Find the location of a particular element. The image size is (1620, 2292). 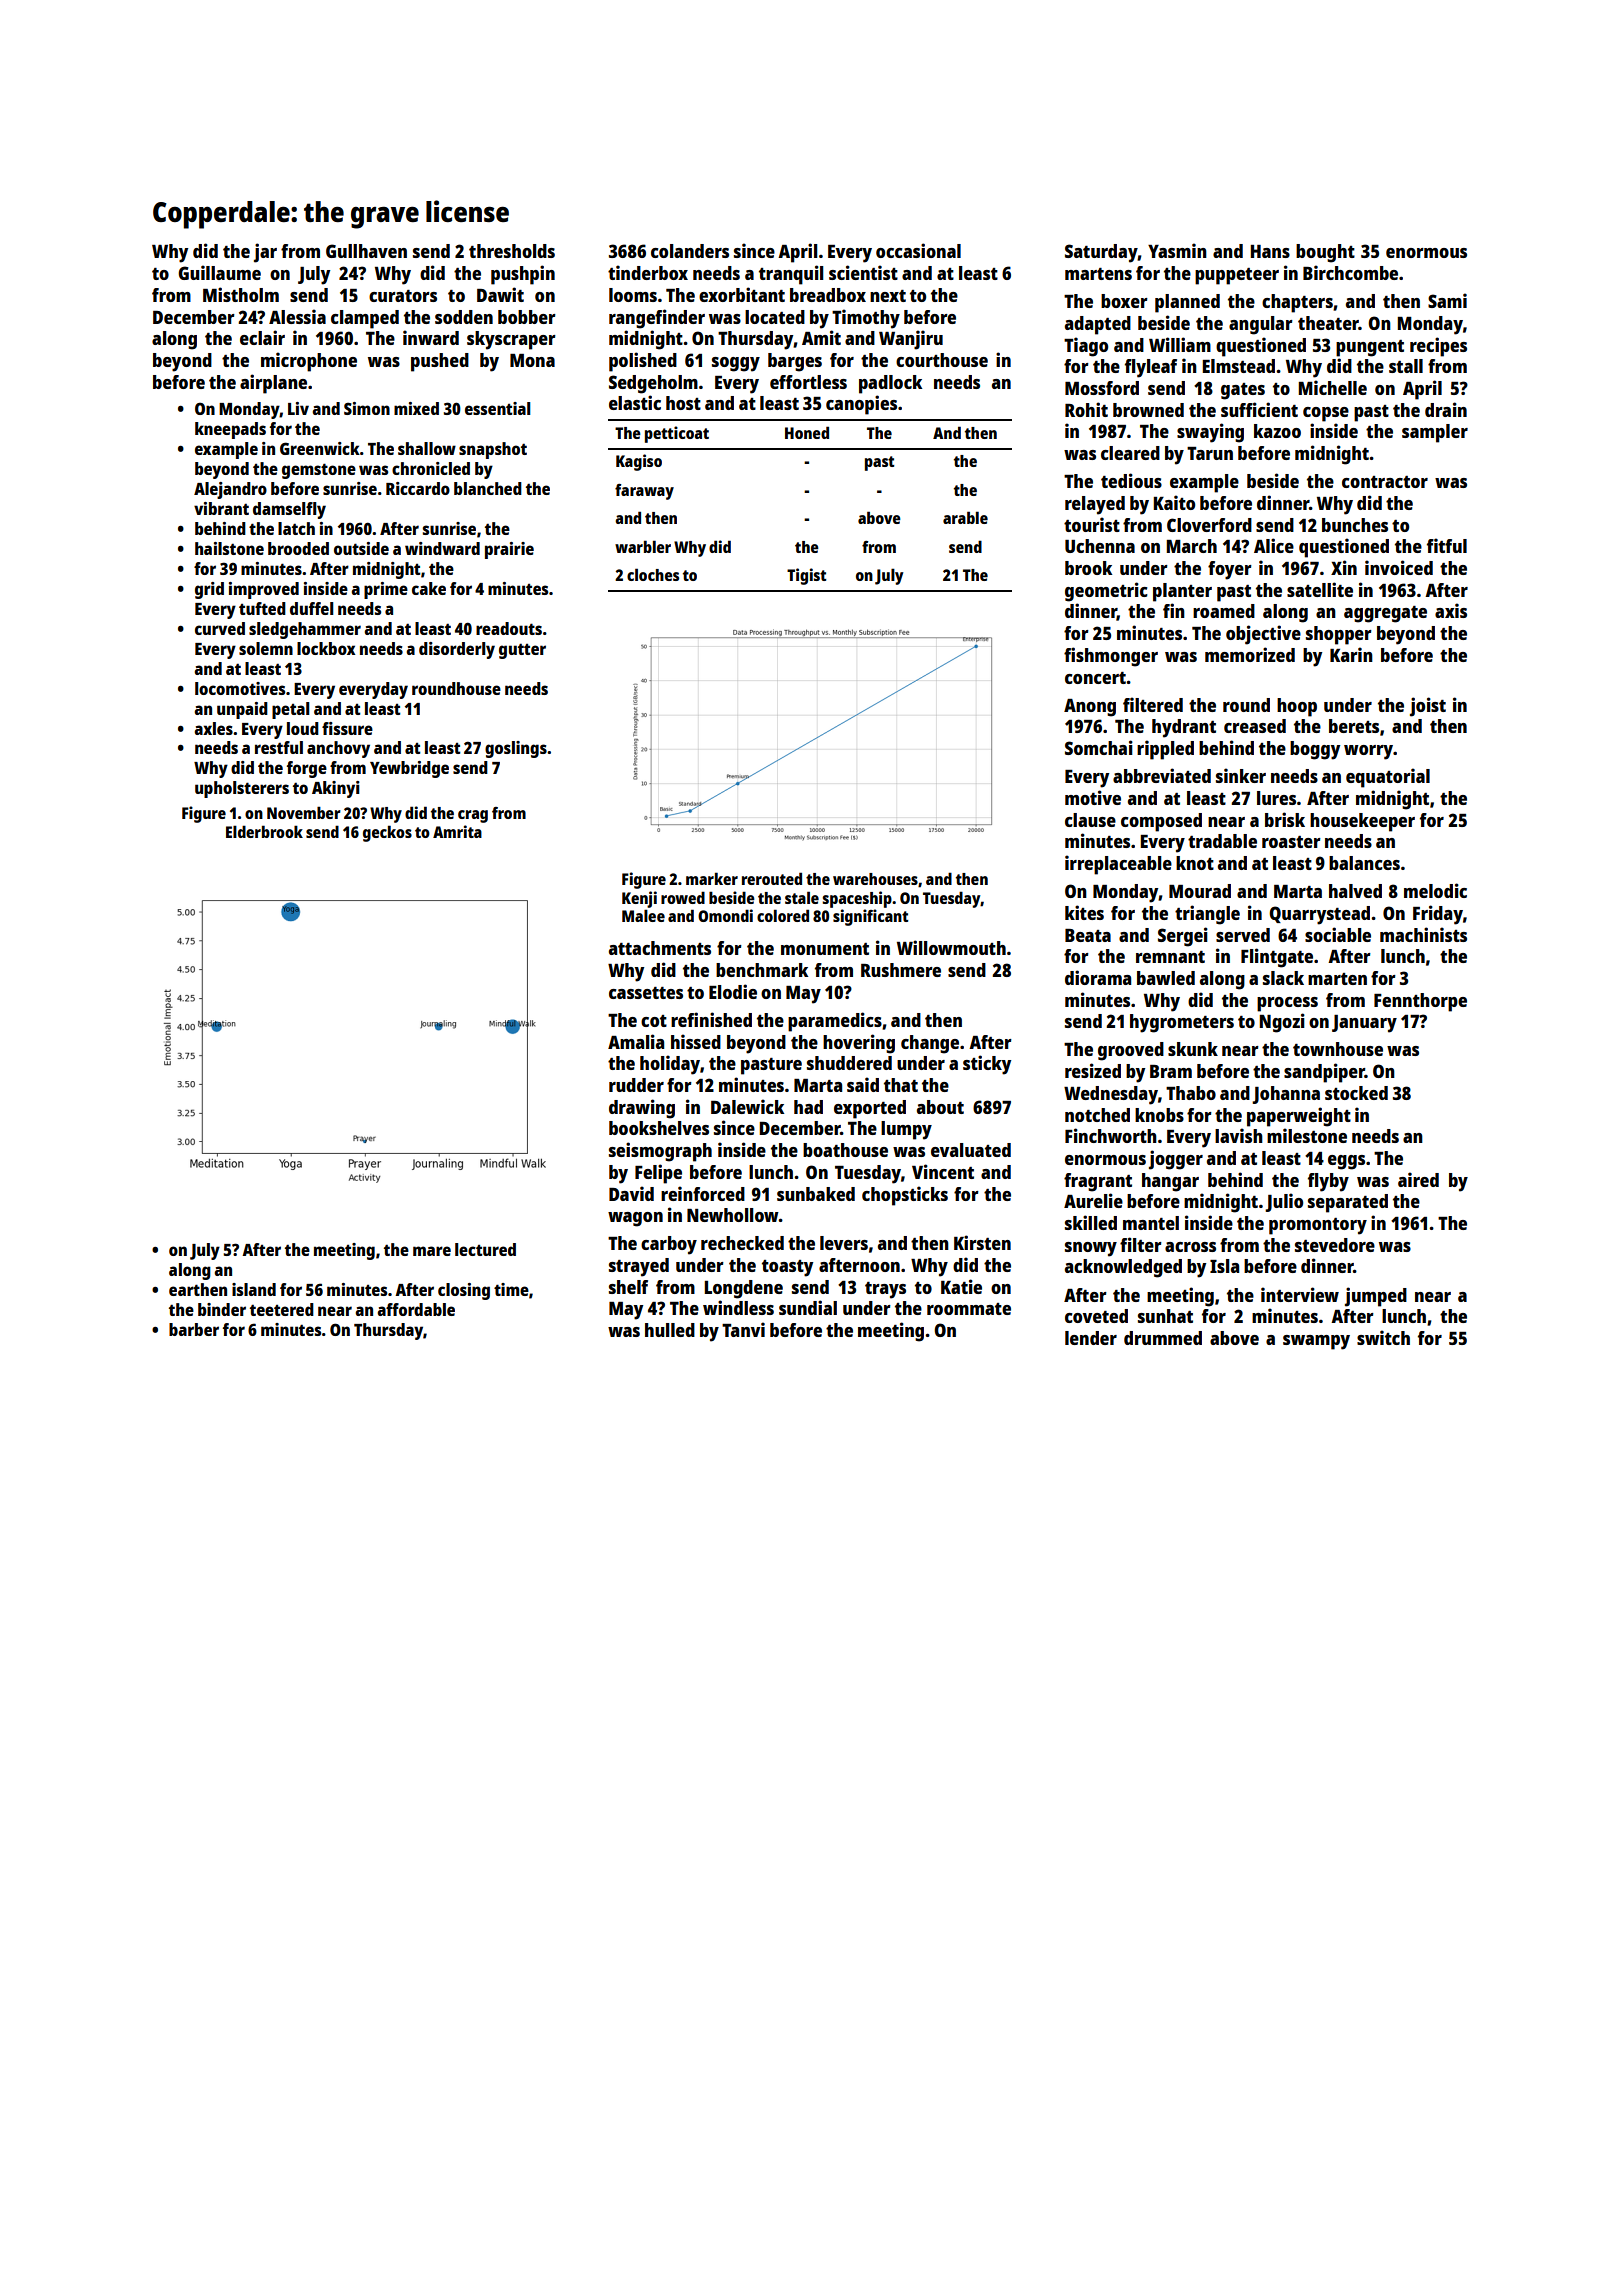

Yasmin is located at coordinates (1177, 250).
